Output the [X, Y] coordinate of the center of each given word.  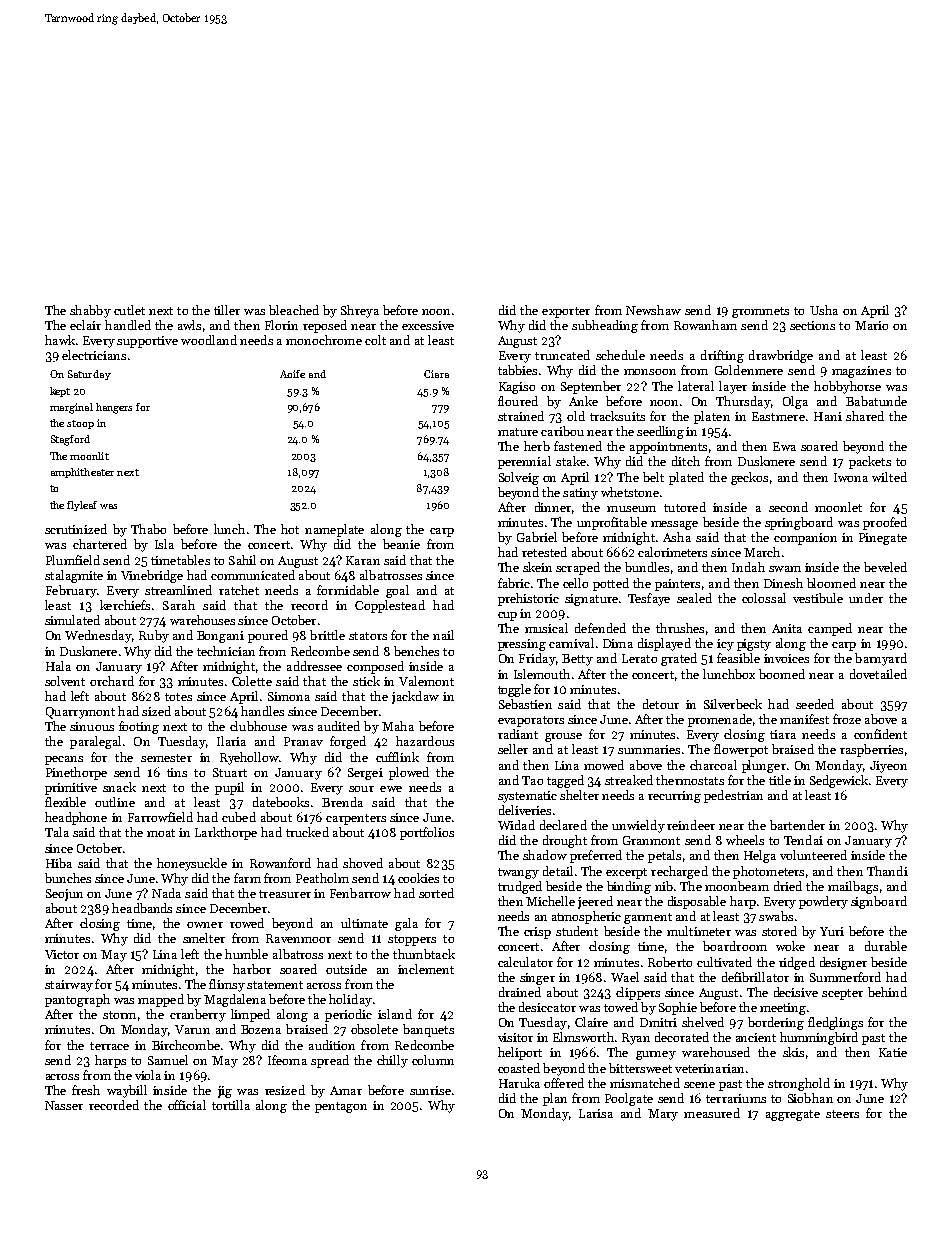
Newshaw [653, 310]
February [71, 591]
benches [416, 651]
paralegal [95, 742]
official [187, 1105]
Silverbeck [733, 704]
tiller [227, 310]
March [762, 552]
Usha [824, 310]
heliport [520, 1053]
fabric [514, 583]
